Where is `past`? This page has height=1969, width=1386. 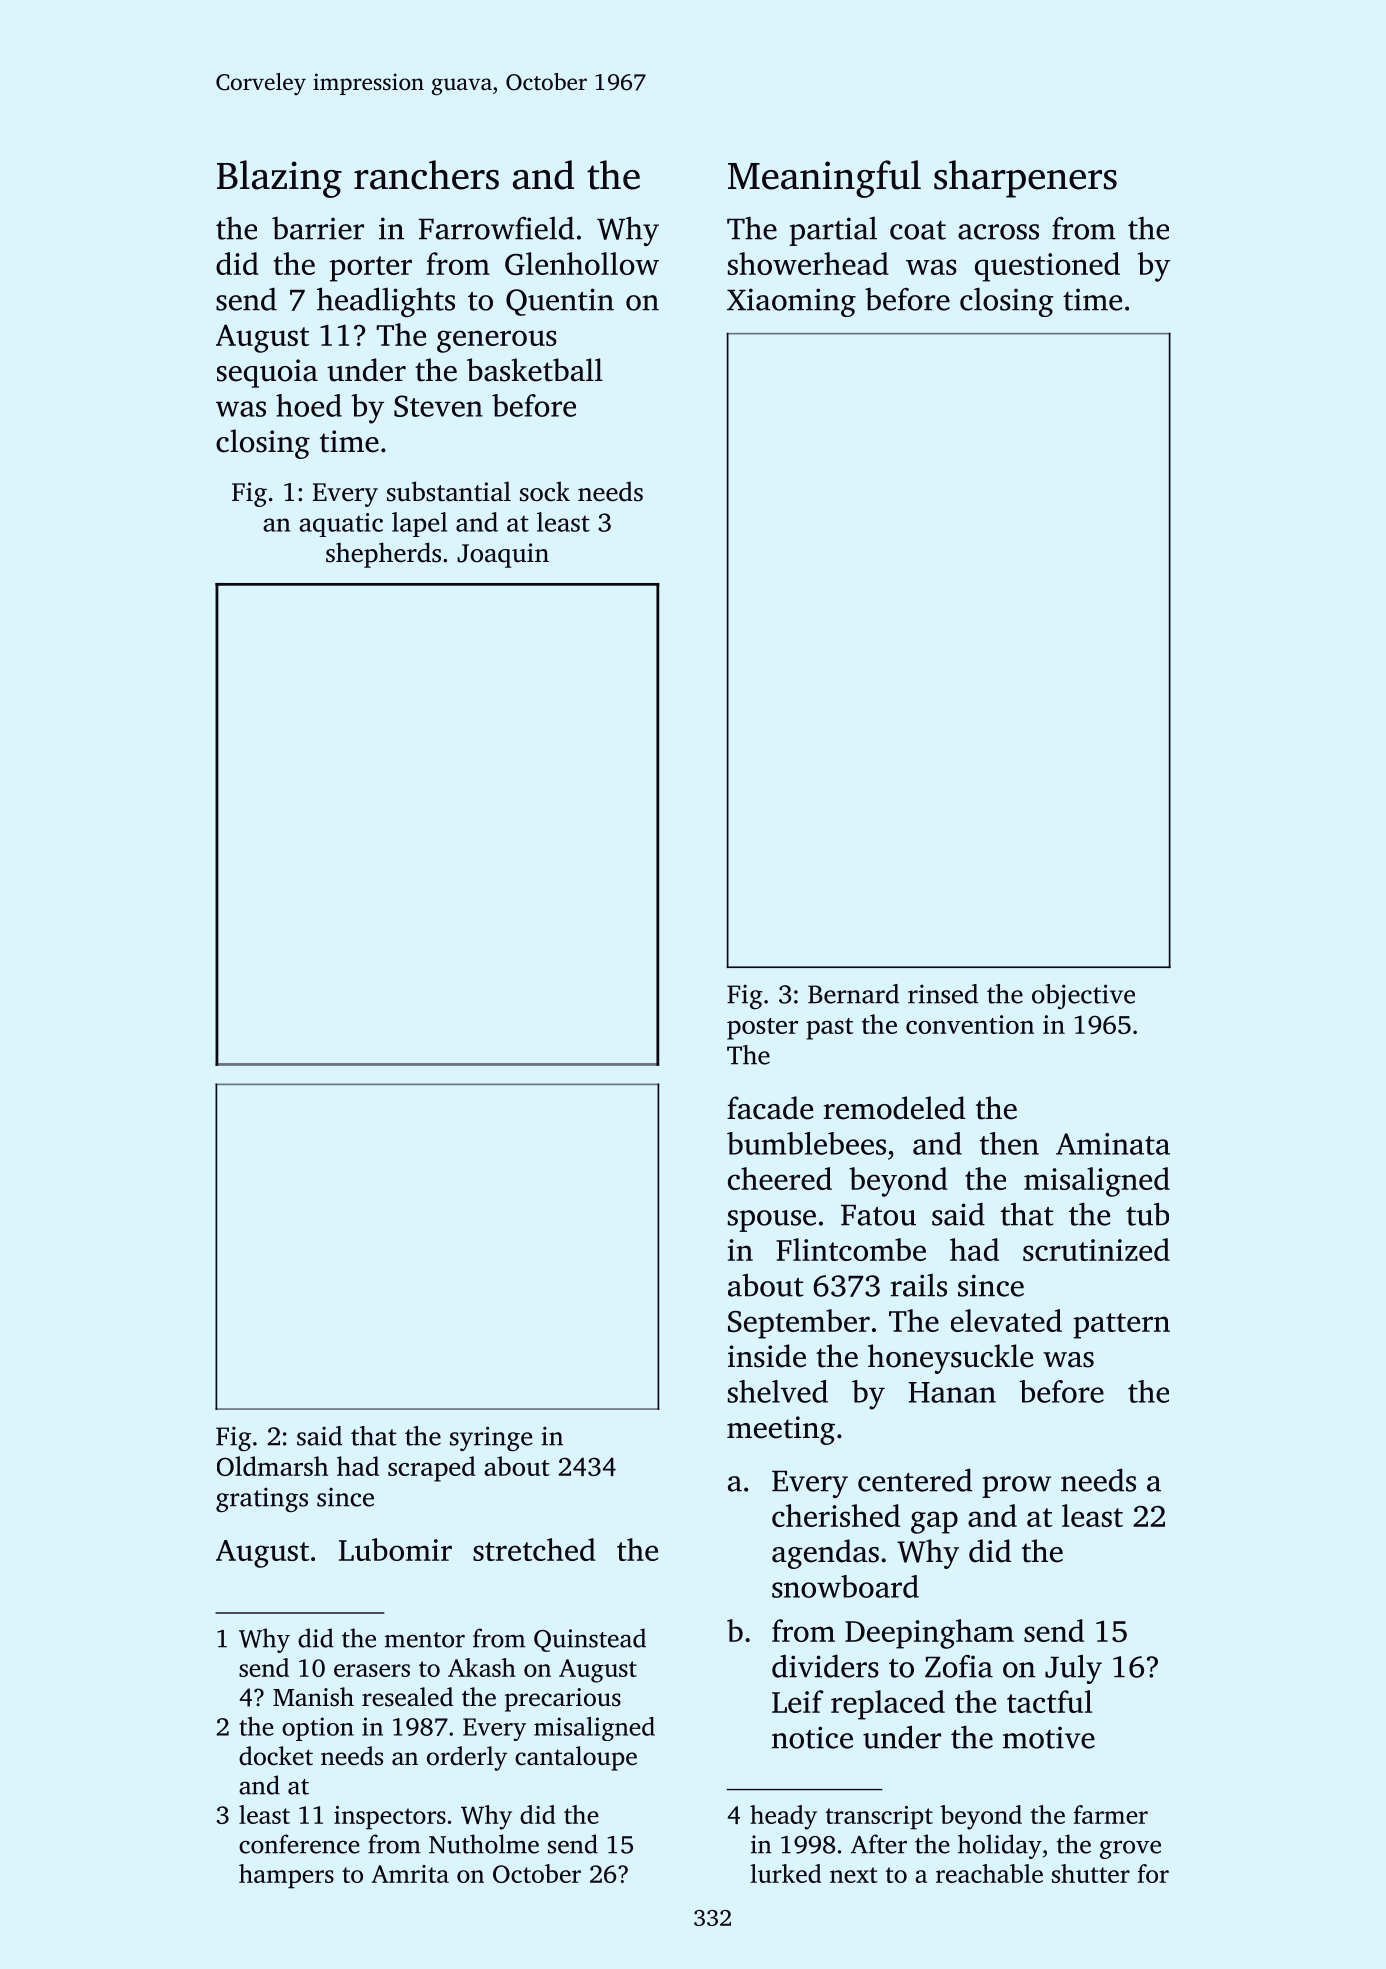
past is located at coordinates (829, 1029).
